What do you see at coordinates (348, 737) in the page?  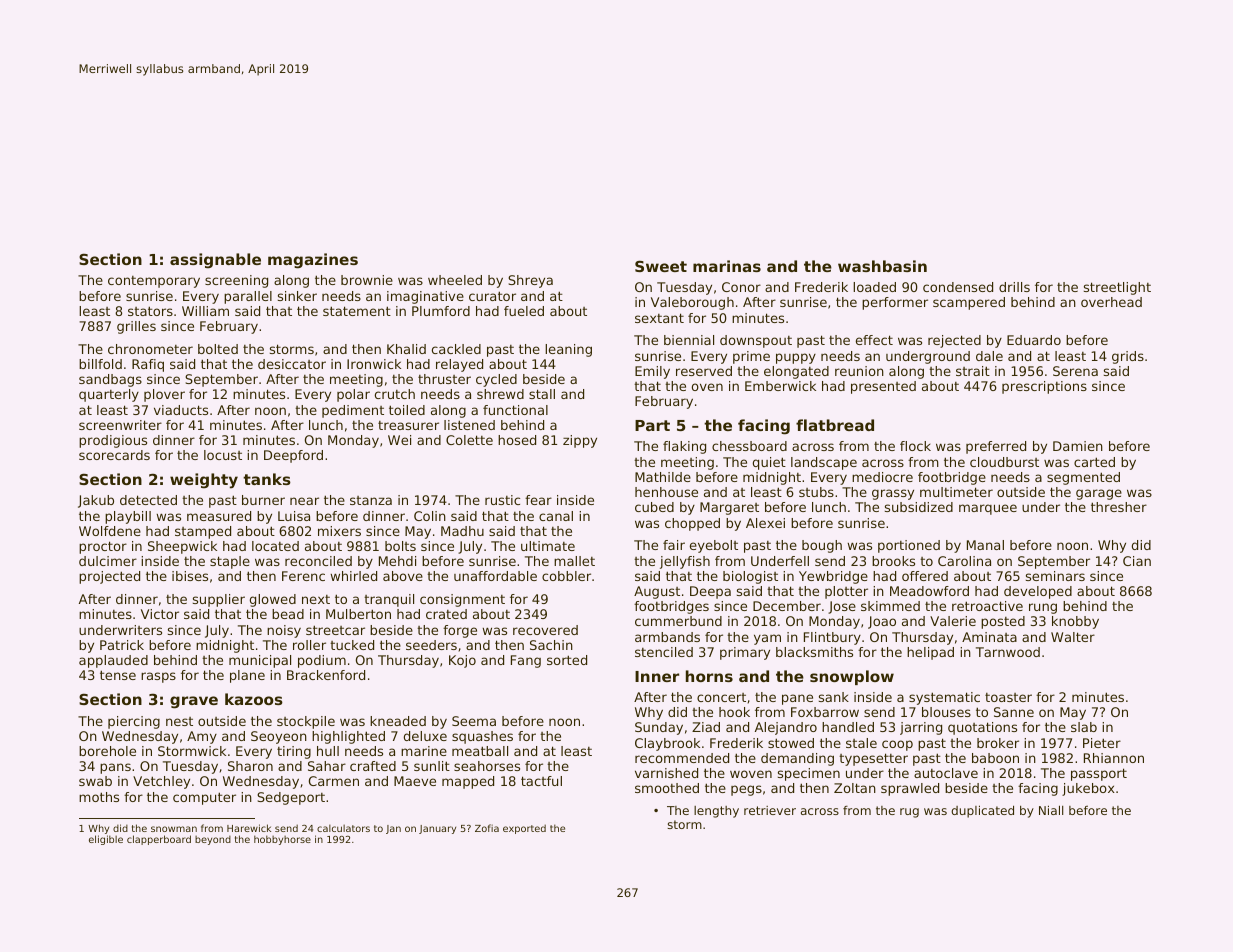 I see `highlighted` at bounding box center [348, 737].
